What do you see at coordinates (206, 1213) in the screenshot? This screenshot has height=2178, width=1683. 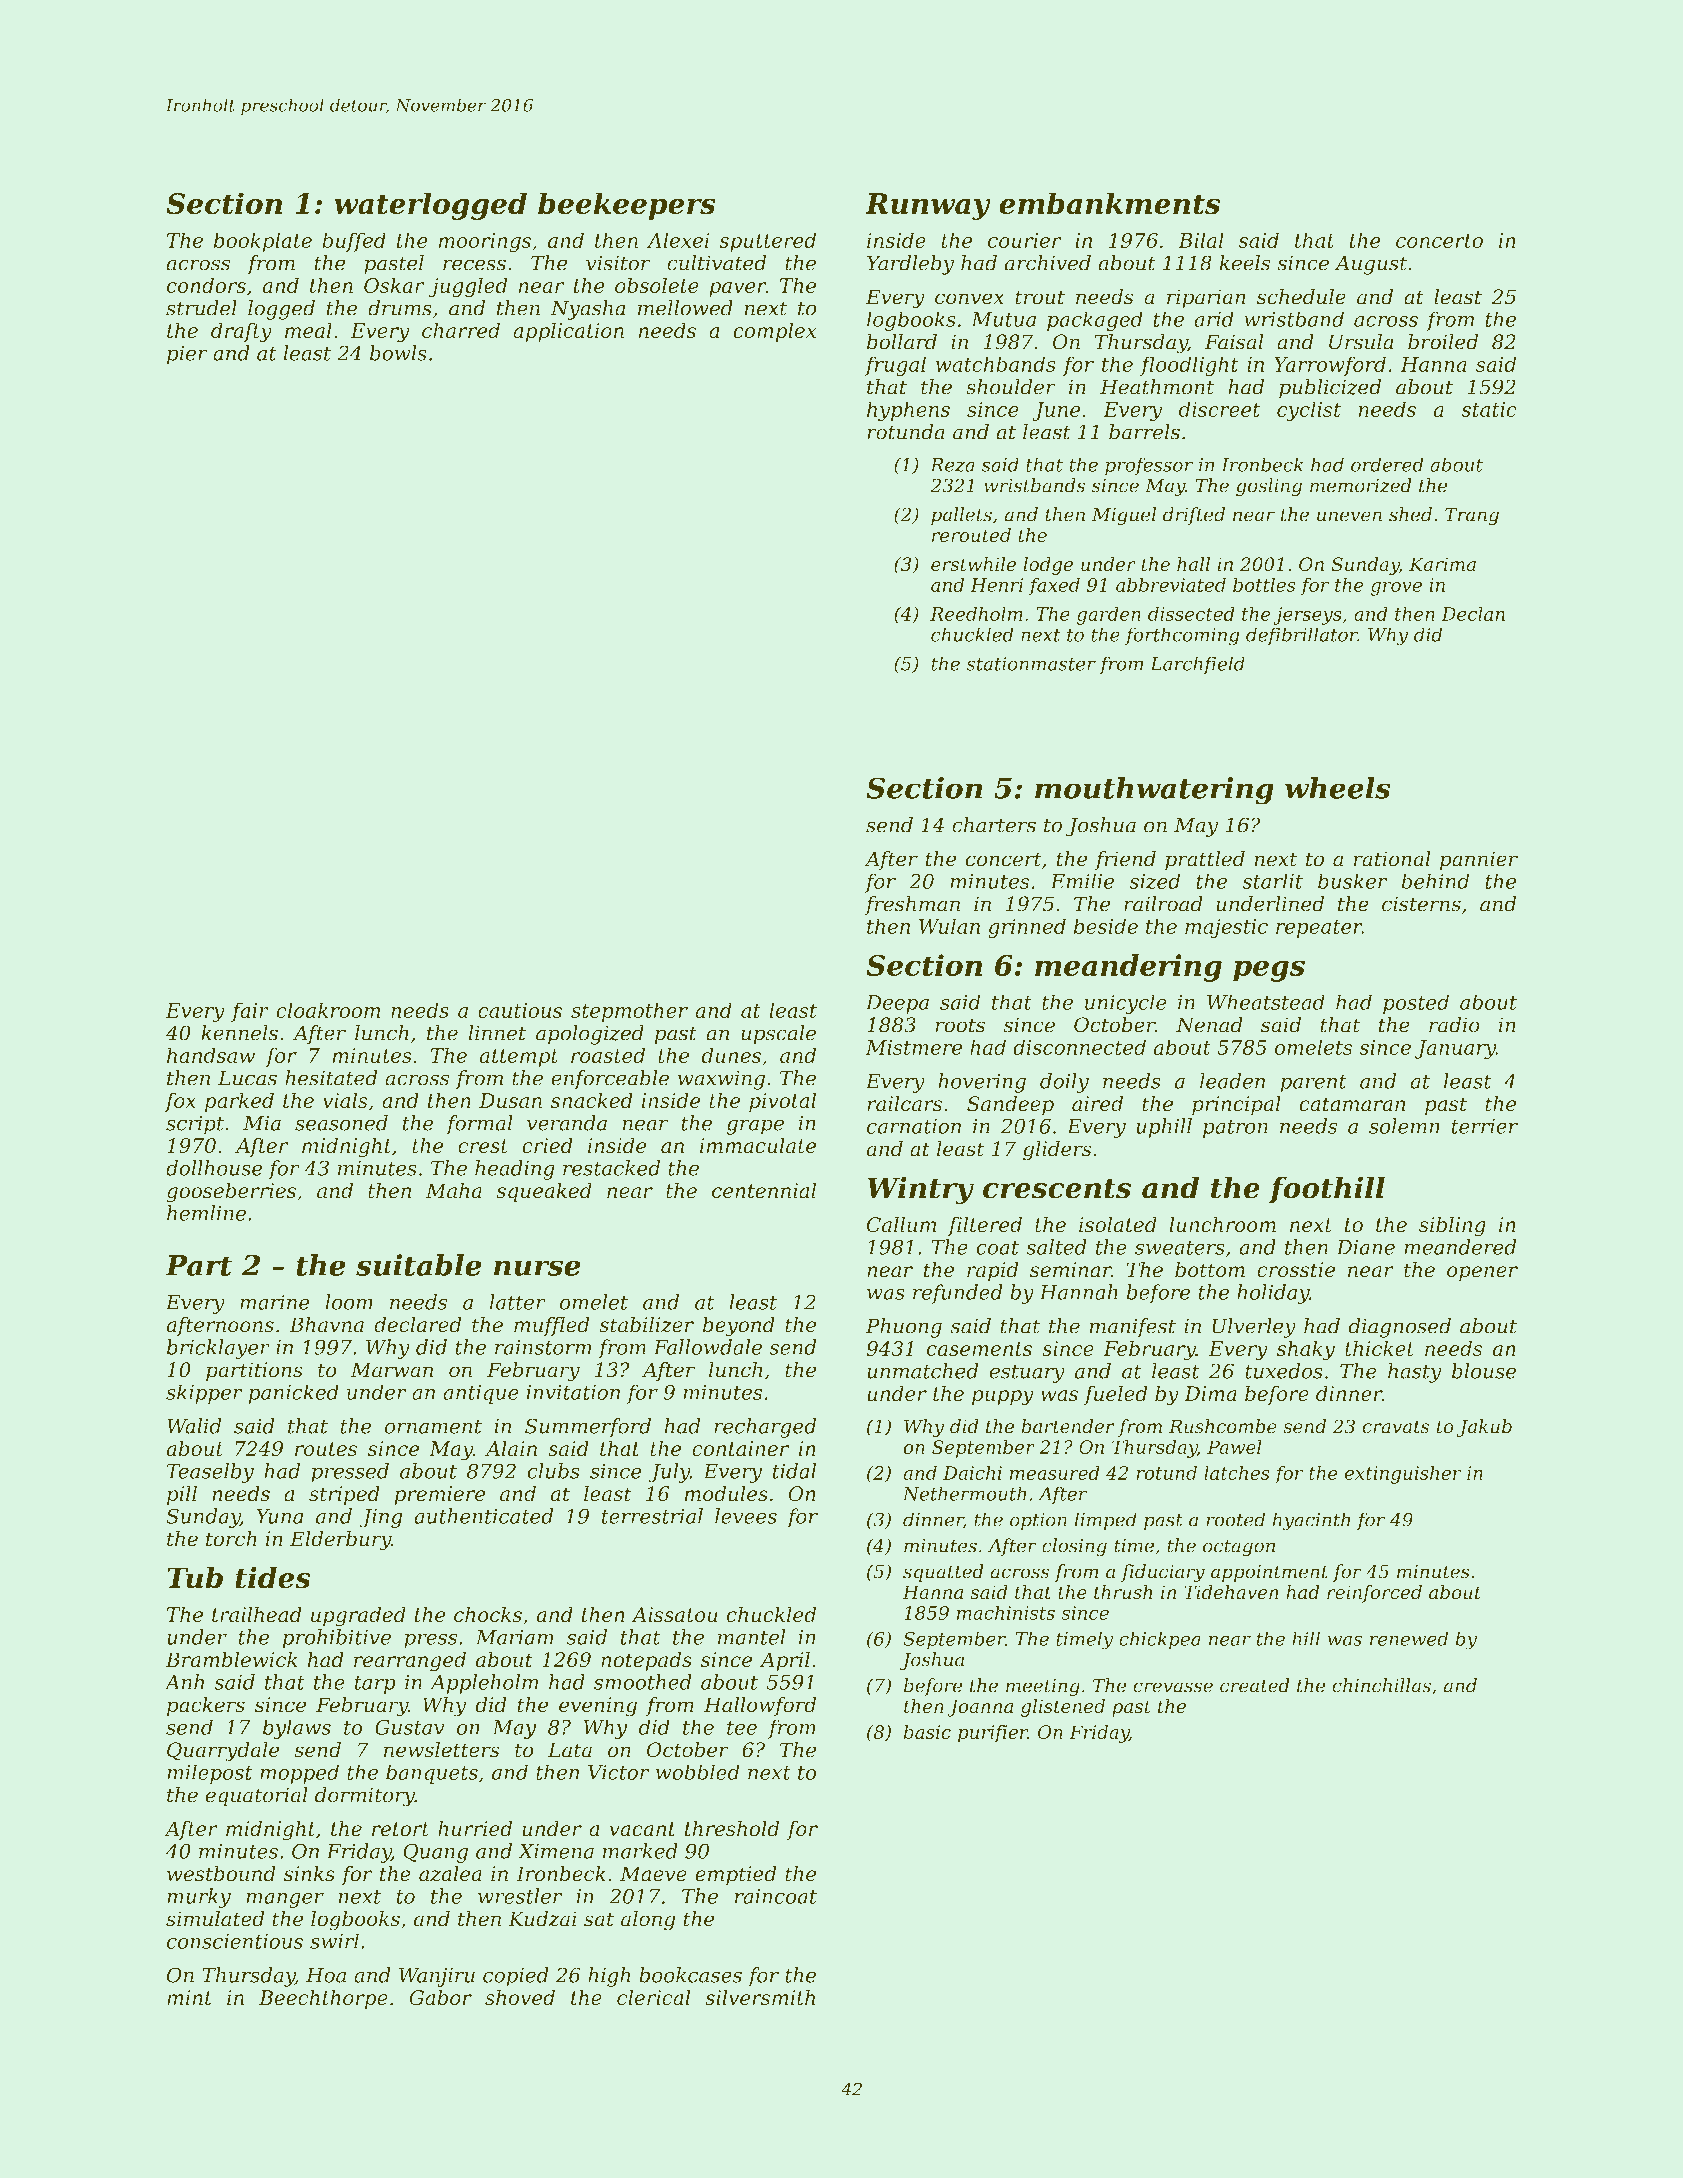 I see `hemline` at bounding box center [206, 1213].
